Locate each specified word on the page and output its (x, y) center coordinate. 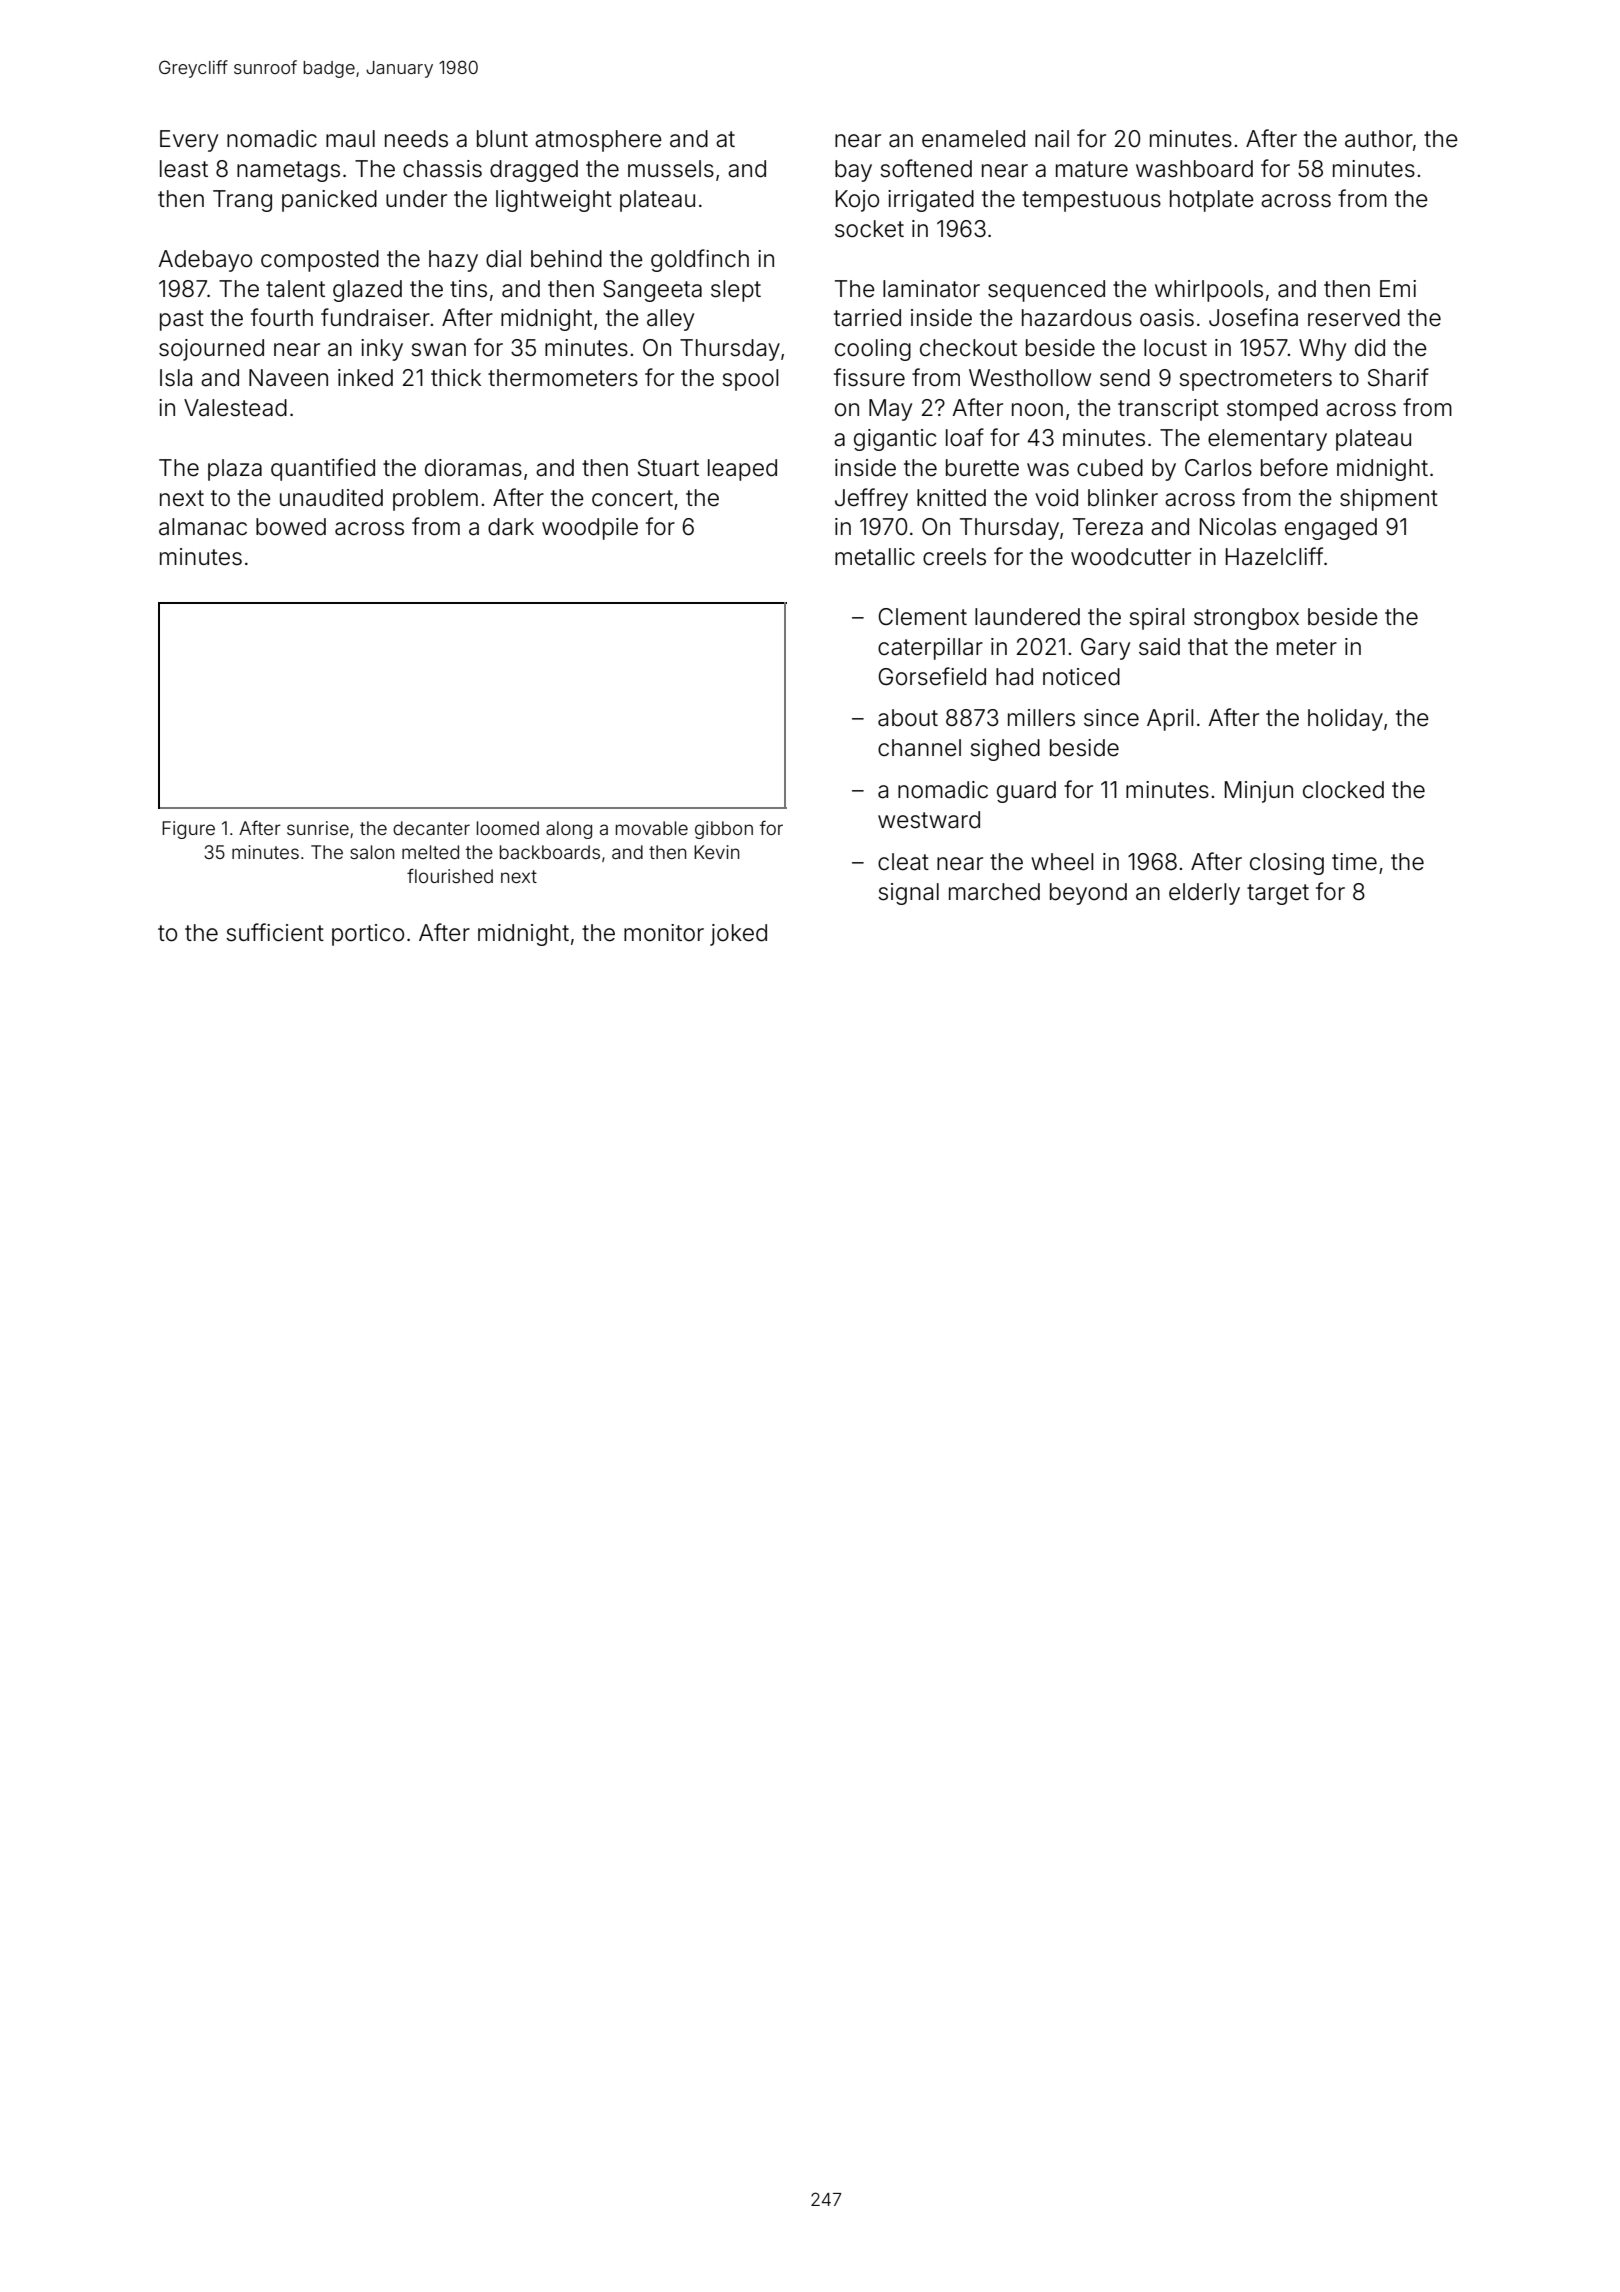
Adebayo (205, 261)
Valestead (235, 408)
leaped (742, 470)
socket (869, 229)
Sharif (1398, 377)
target (1278, 894)
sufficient (275, 932)
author (1379, 139)
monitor (664, 933)
